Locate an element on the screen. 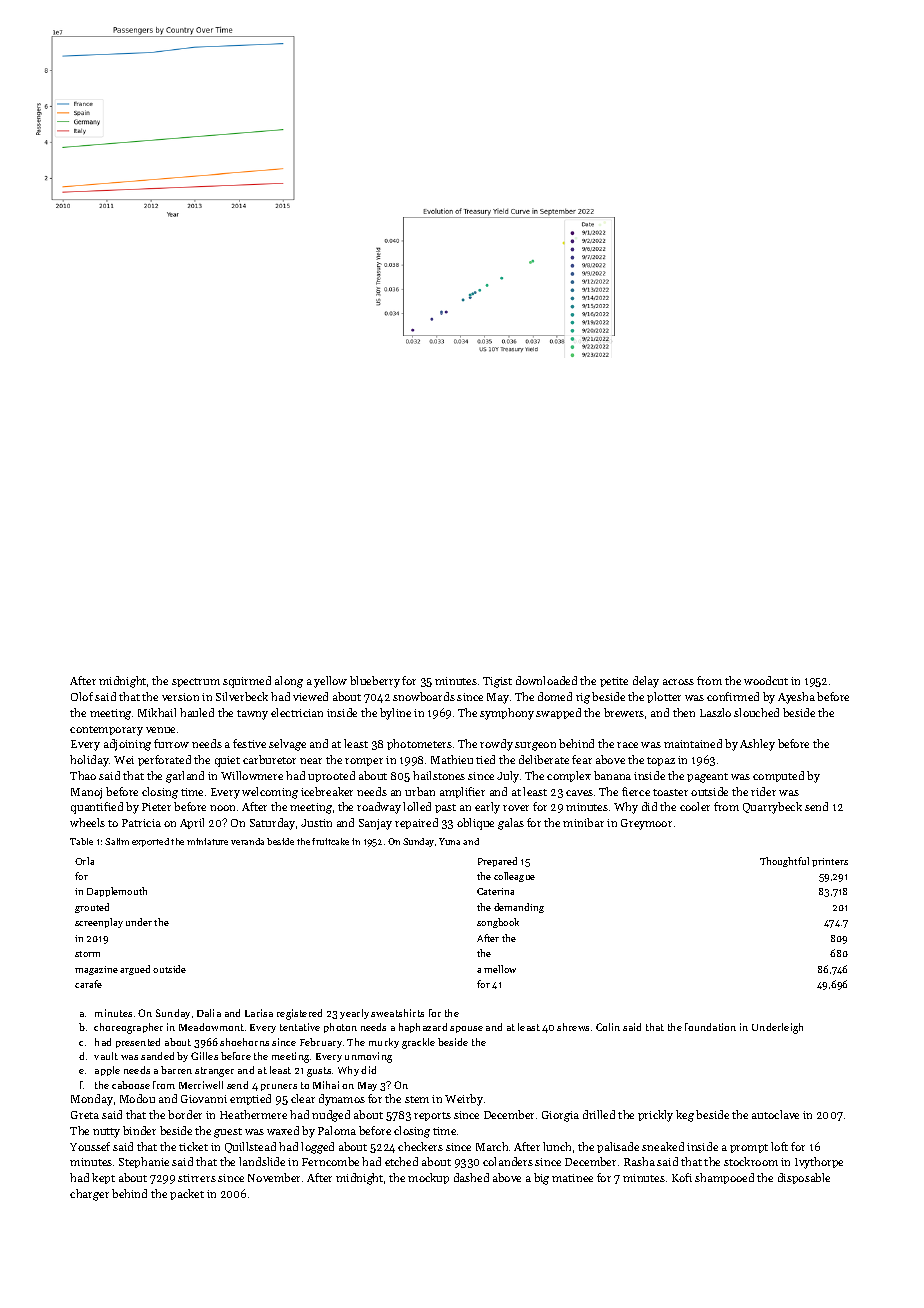 This screenshot has height=1308, width=924. exported is located at coordinates (150, 842).
